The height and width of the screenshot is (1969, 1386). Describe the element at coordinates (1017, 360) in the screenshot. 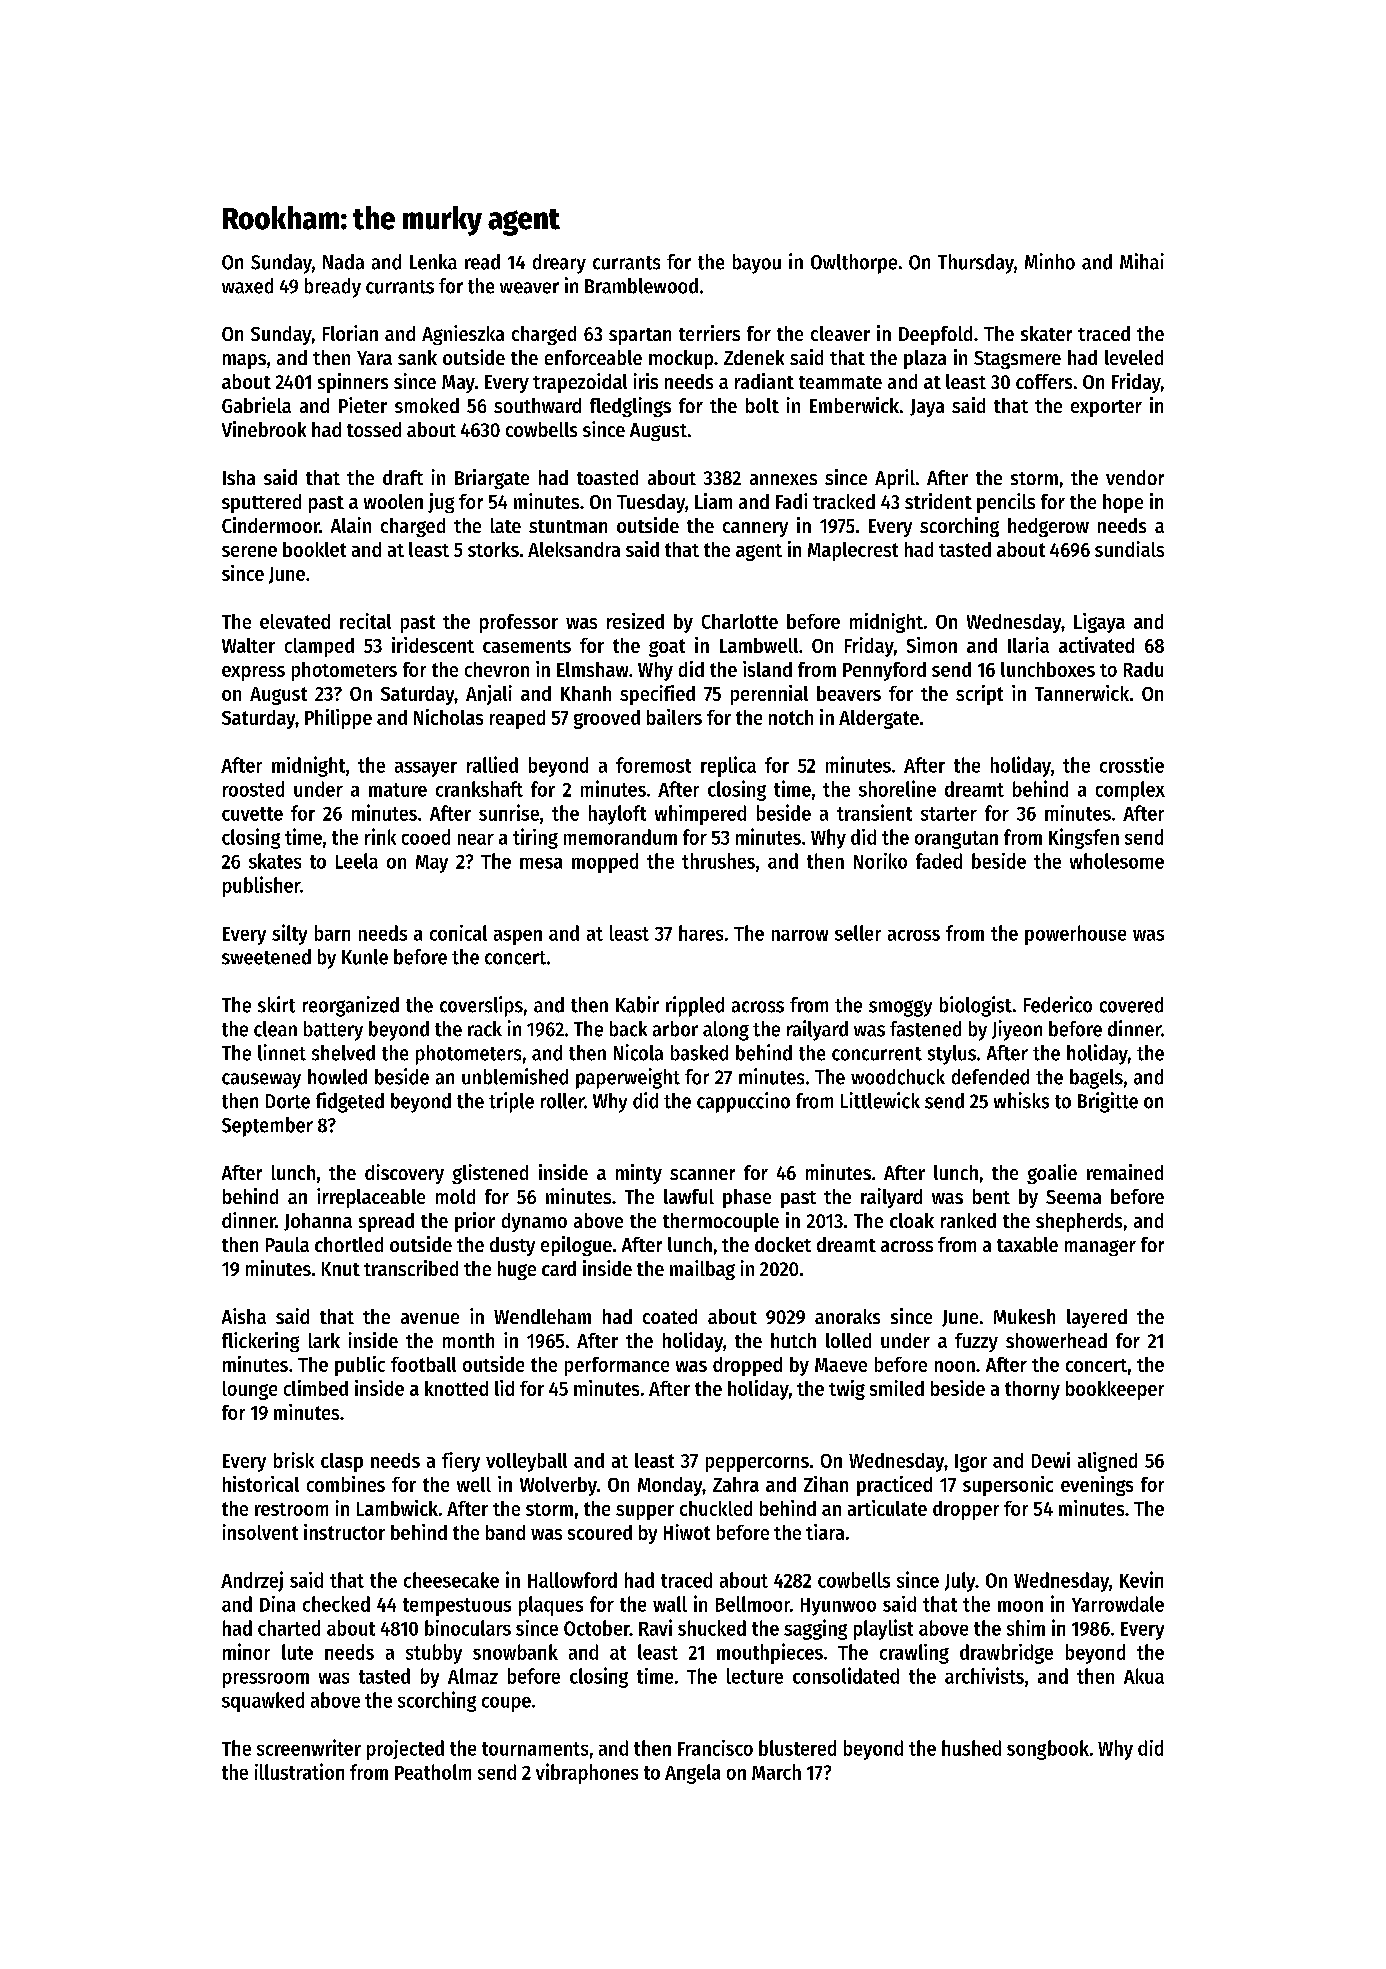

I see `Stagsmere` at that location.
